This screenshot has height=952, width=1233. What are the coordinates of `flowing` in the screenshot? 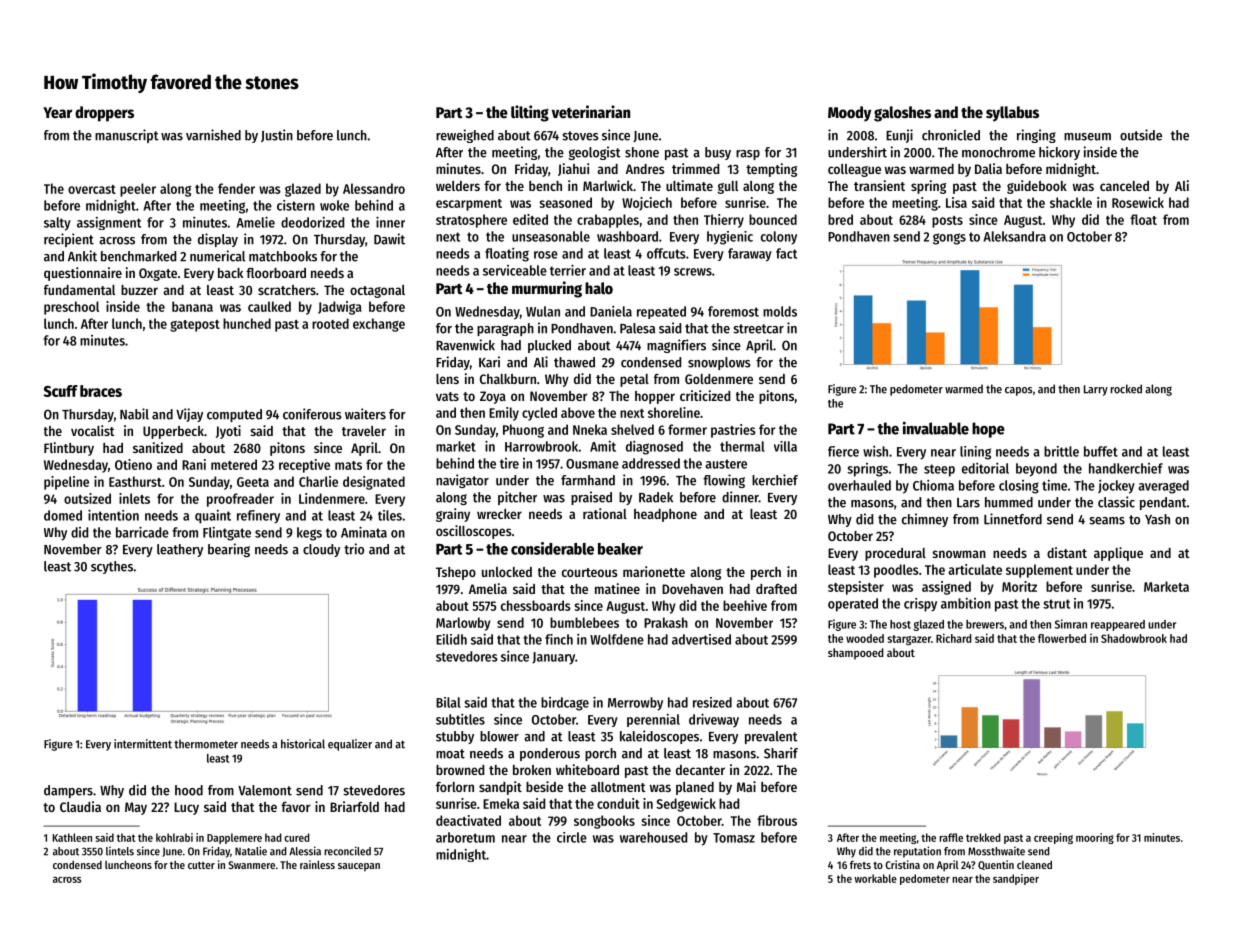 It's located at (724, 481).
